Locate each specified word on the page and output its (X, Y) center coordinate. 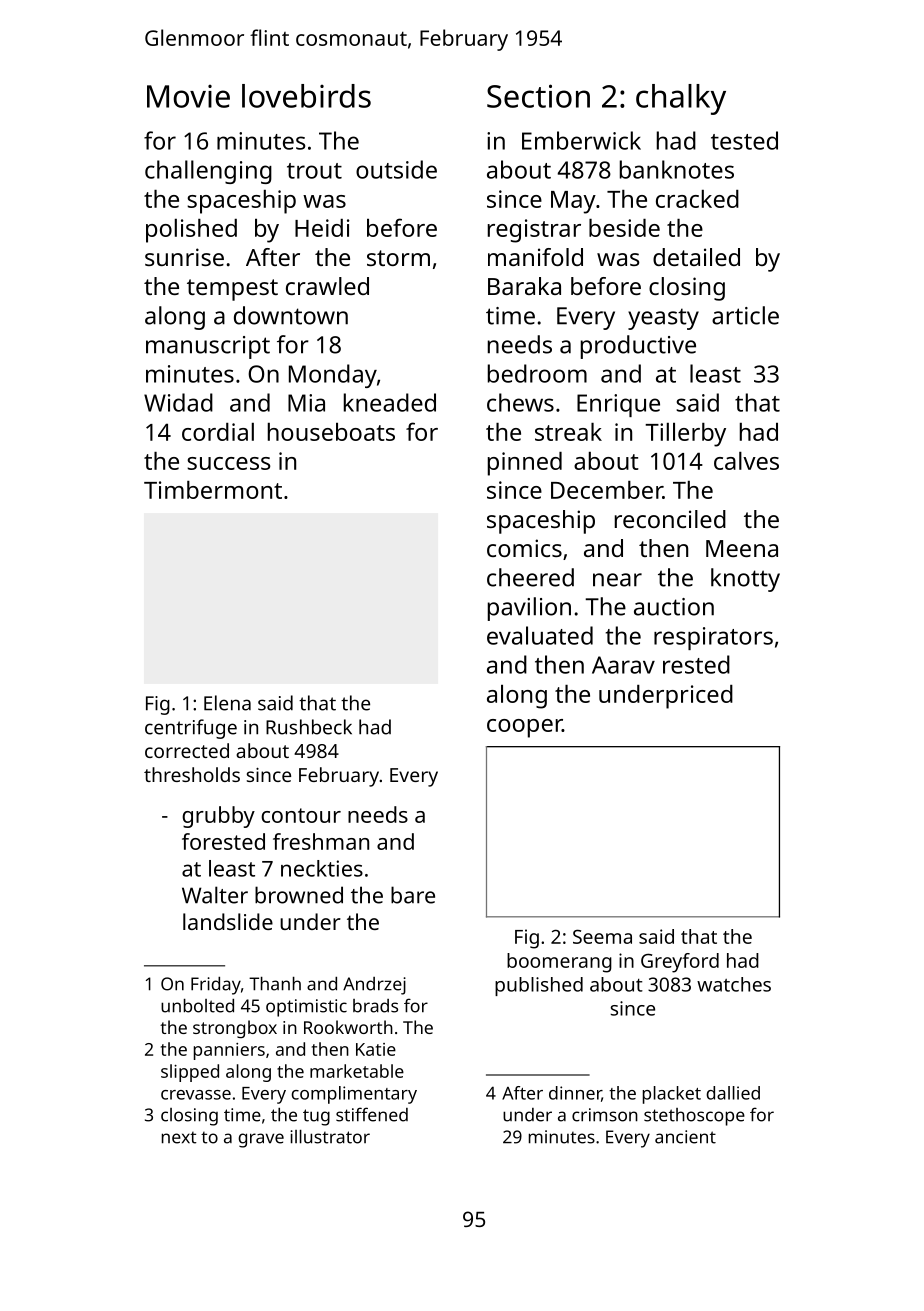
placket (672, 1095)
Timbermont (213, 490)
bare (413, 895)
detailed (696, 257)
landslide (228, 921)
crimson (605, 1115)
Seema (602, 936)
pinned (525, 464)
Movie (188, 96)
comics (524, 548)
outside (396, 169)
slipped (190, 1073)
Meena (742, 548)
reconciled (670, 519)
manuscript (208, 347)
